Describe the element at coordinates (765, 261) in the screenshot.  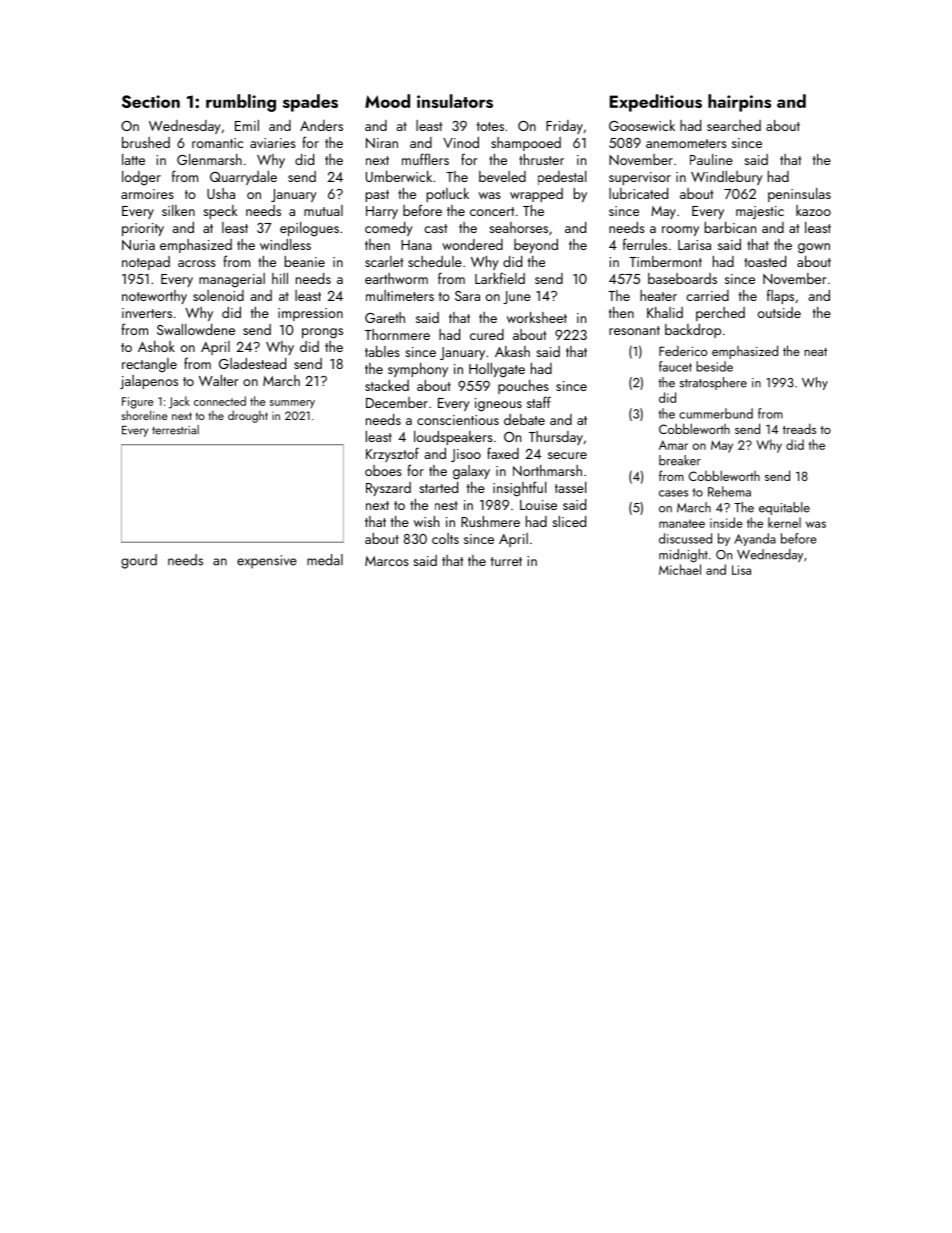
I see `toasted` at that location.
